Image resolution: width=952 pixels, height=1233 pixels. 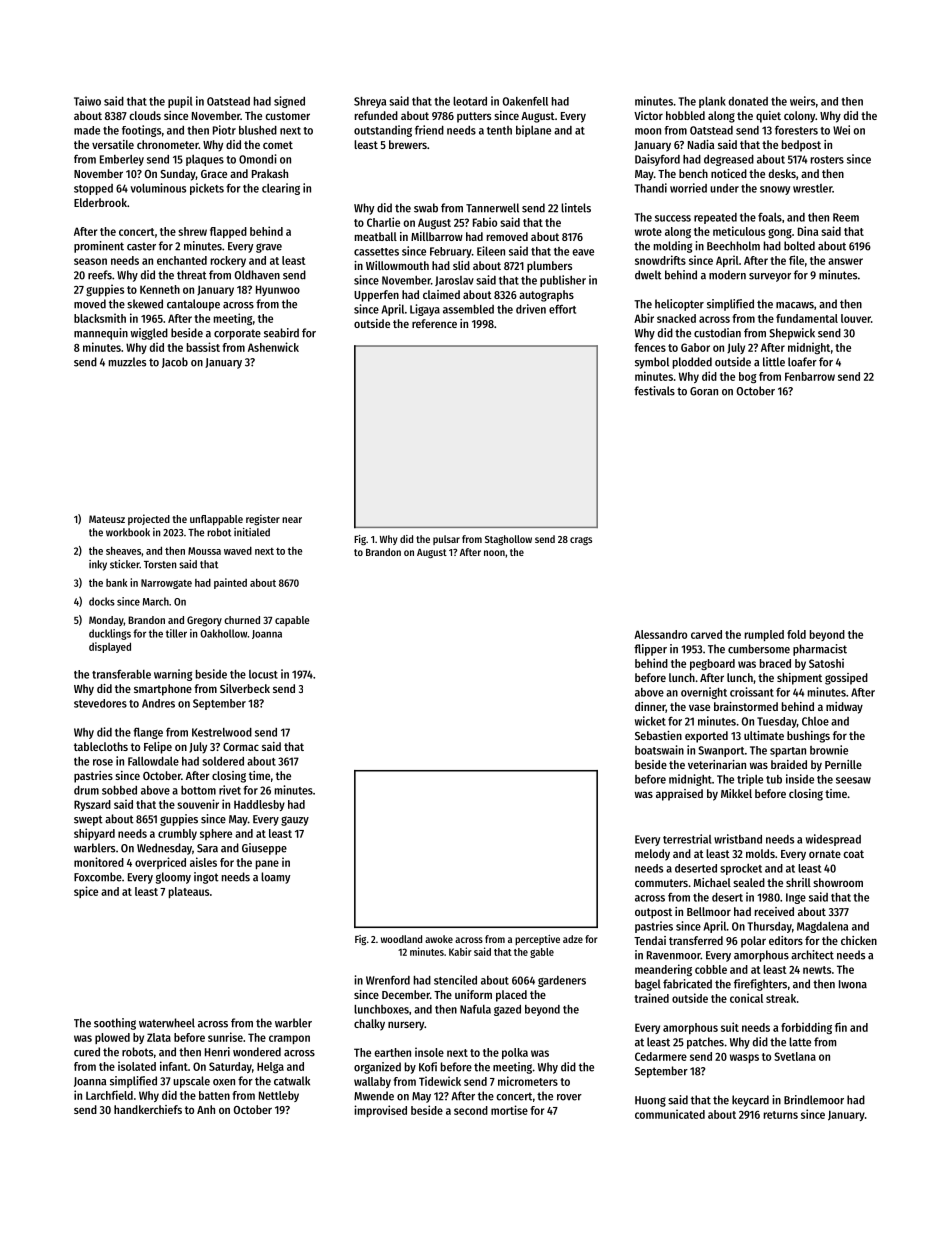 What do you see at coordinates (508, 540) in the image?
I see `Staghollow` at bounding box center [508, 540].
